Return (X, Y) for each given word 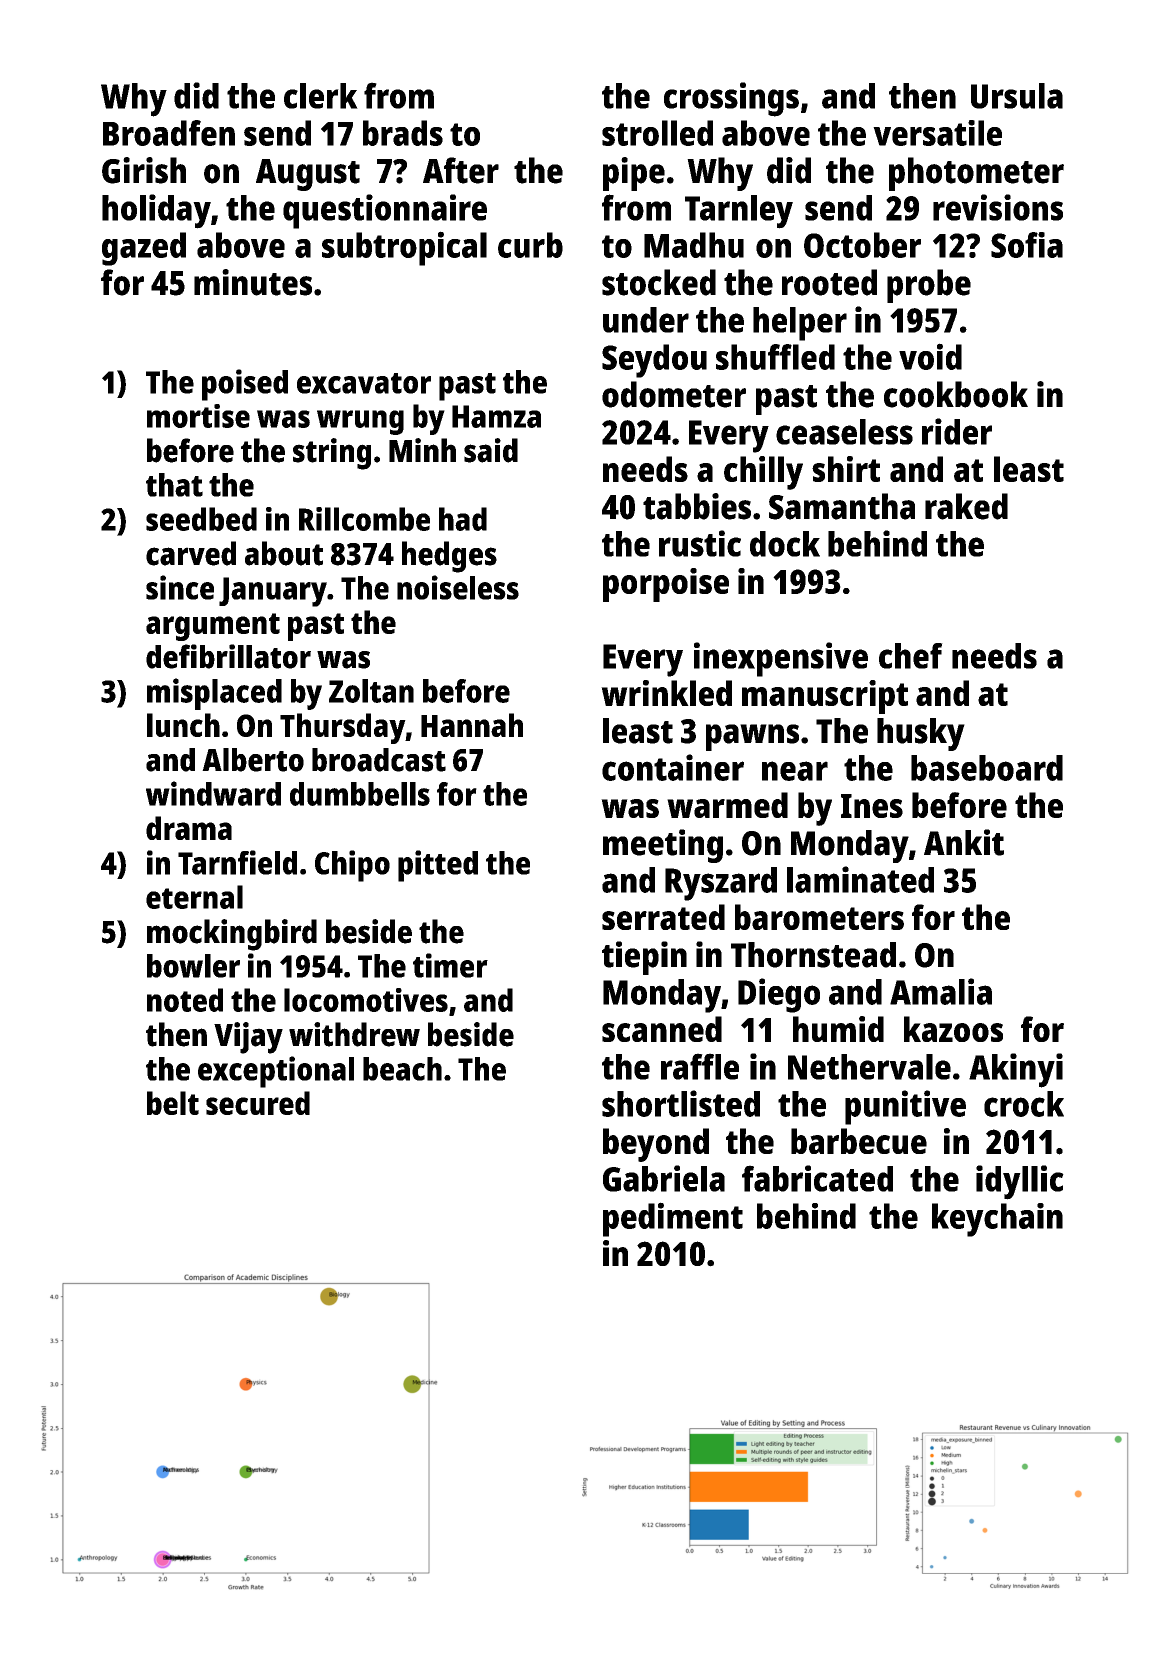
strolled (657, 133)
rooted (829, 282)
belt (173, 1103)
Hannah (472, 725)
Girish (144, 170)
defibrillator (228, 656)
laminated (860, 879)
